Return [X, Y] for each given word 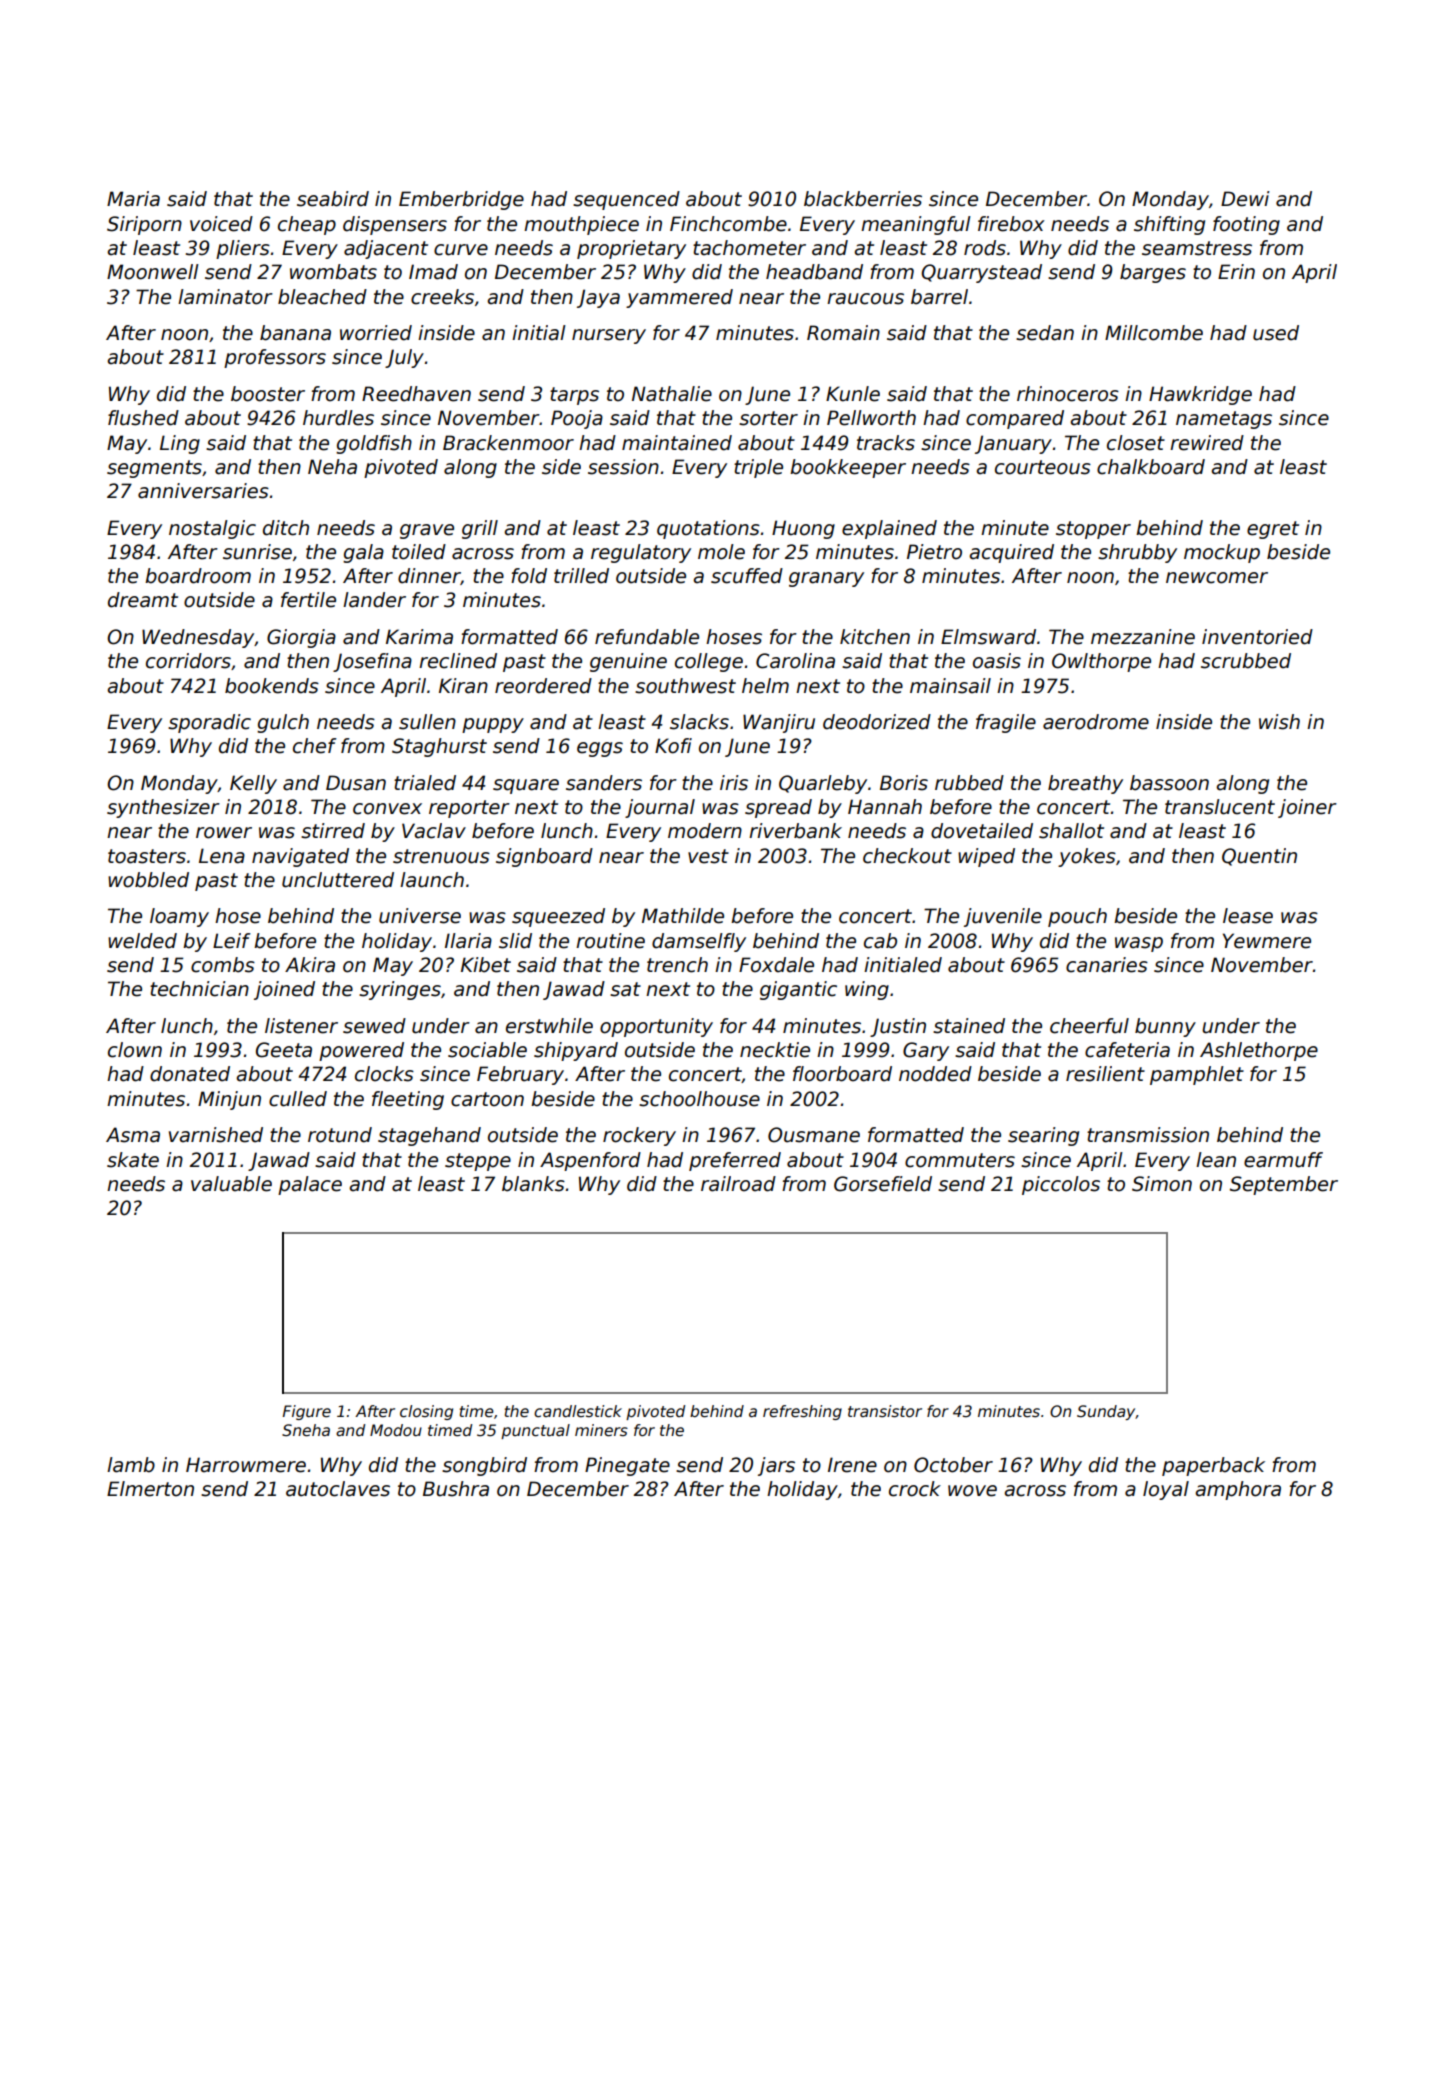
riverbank [795, 831]
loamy [179, 917]
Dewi [1245, 199]
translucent [1220, 807]
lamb [131, 1465]
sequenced [626, 200]
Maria [133, 199]
